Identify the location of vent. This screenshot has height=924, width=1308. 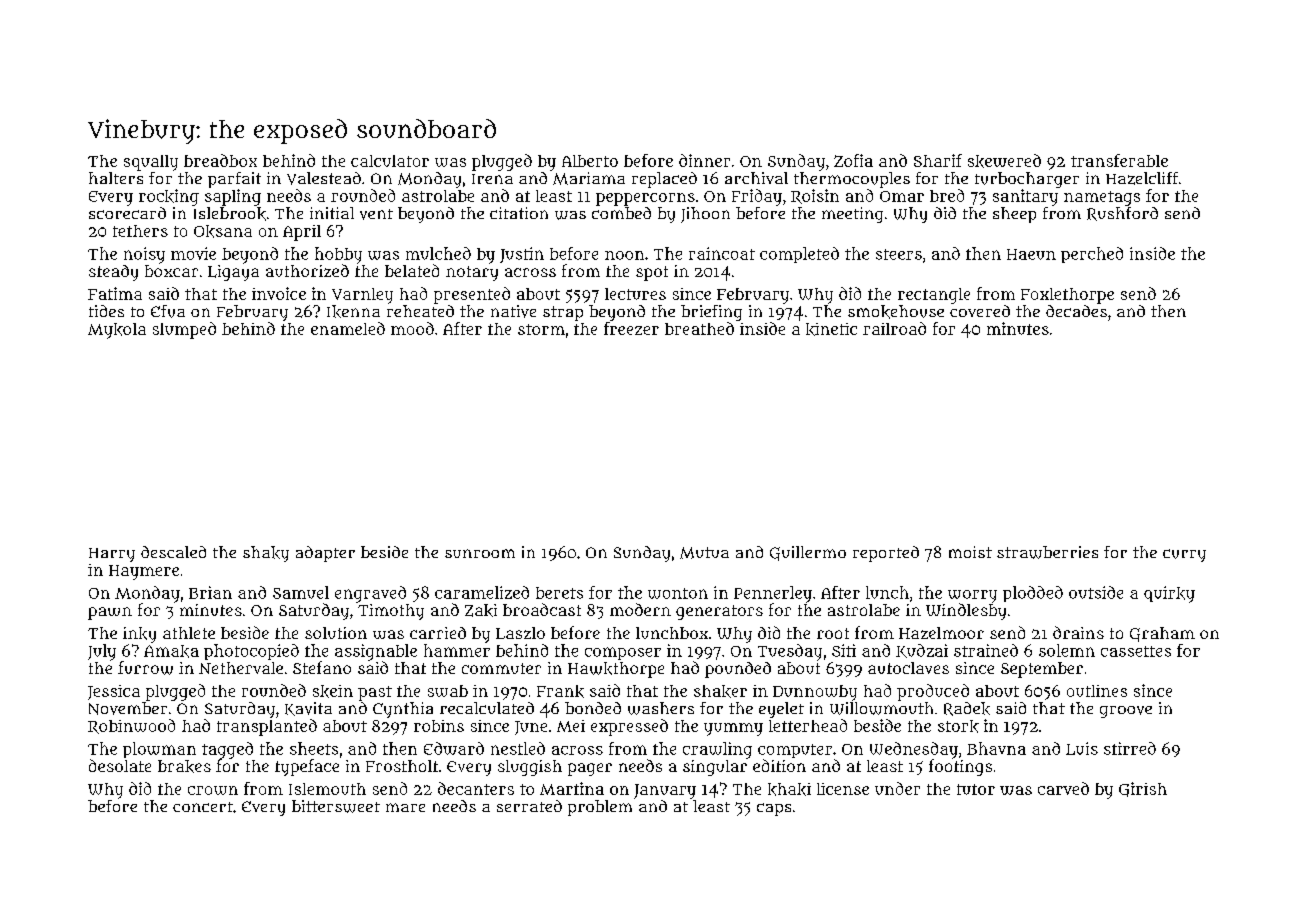
(376, 214).
